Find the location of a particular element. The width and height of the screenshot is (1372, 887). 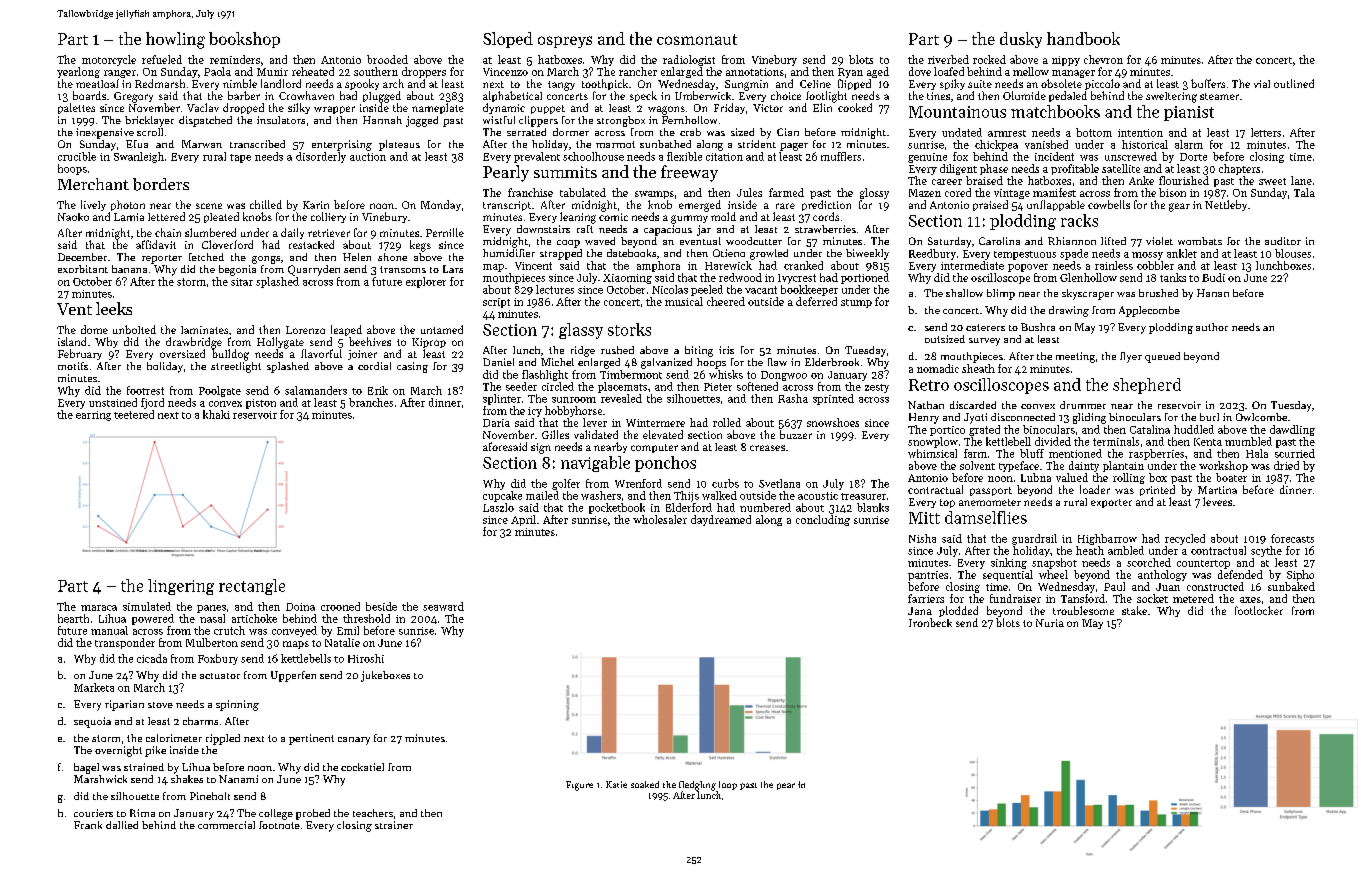

Frank is located at coordinates (88, 825).
